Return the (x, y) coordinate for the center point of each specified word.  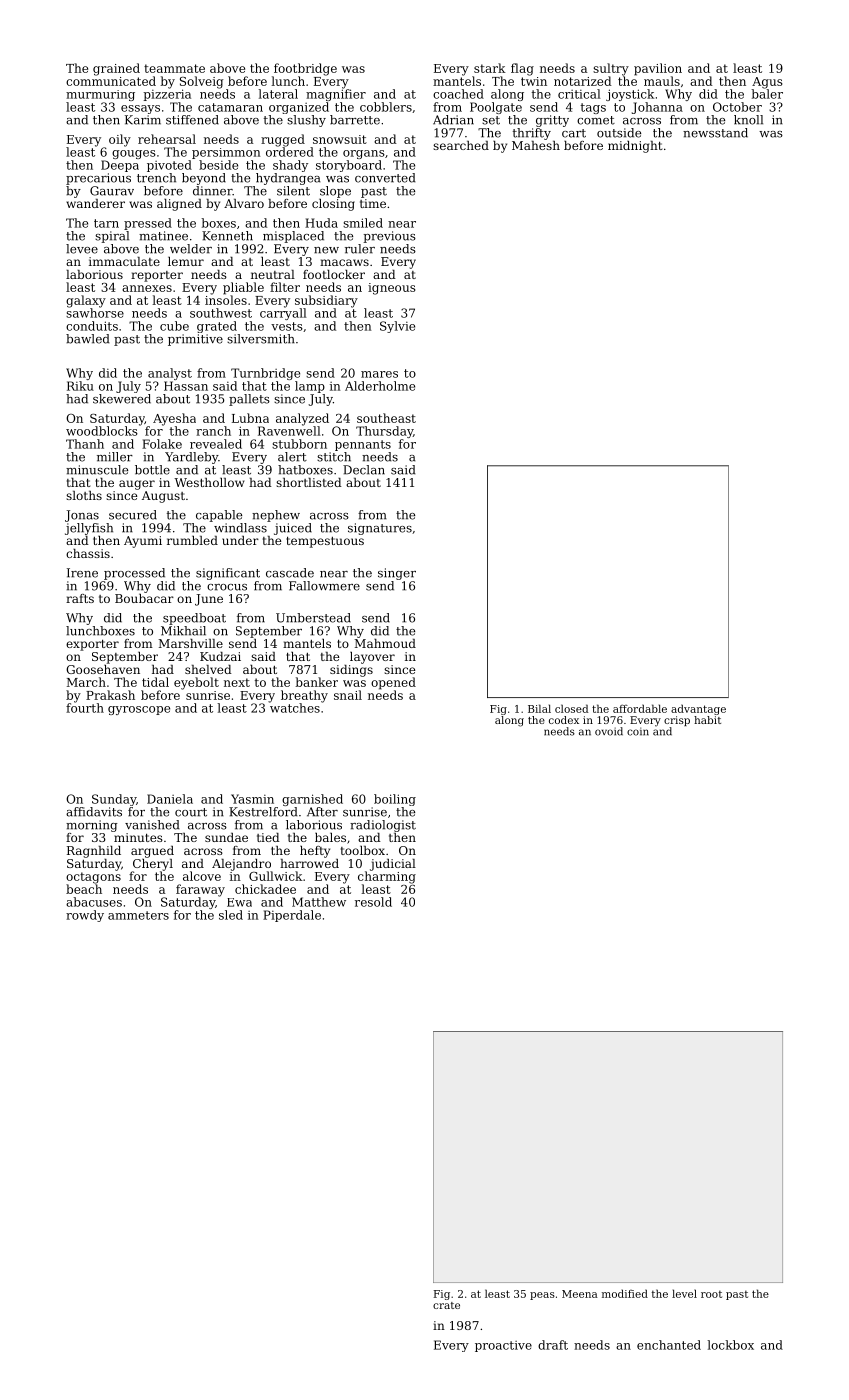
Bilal (539, 708)
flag (522, 69)
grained (116, 69)
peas (542, 1296)
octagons (93, 878)
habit (707, 720)
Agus (767, 83)
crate (446, 1305)
